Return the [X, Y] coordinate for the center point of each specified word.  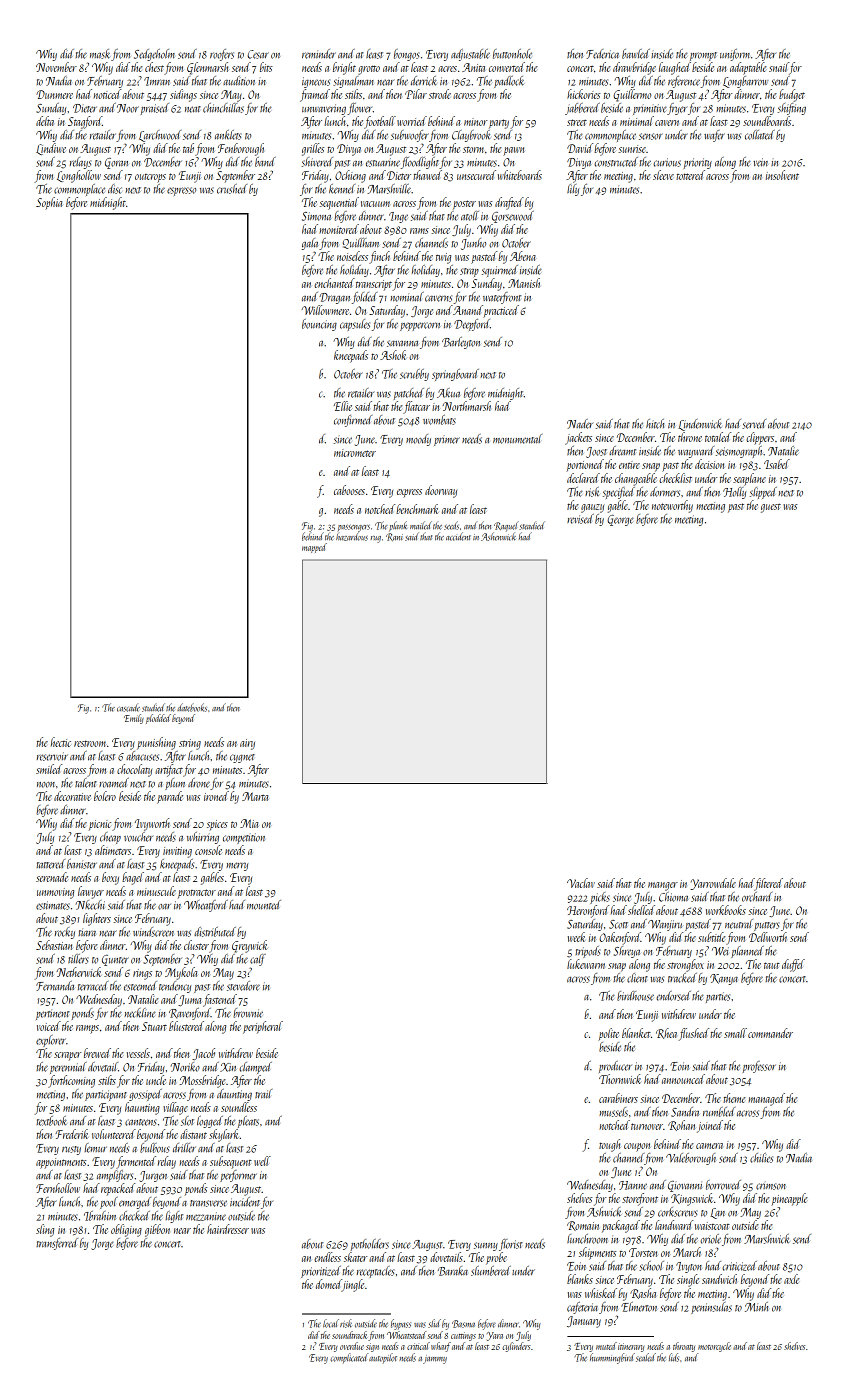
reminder [319, 54]
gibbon [157, 1230]
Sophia [49, 203]
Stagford [85, 122]
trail [263, 1094]
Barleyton [461, 343]
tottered [690, 175]
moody [418, 440]
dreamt [622, 451]
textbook [51, 1121]
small [735, 1033]
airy [247, 744]
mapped [314, 548]
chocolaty [134, 770]
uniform [735, 55]
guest [771, 508]
